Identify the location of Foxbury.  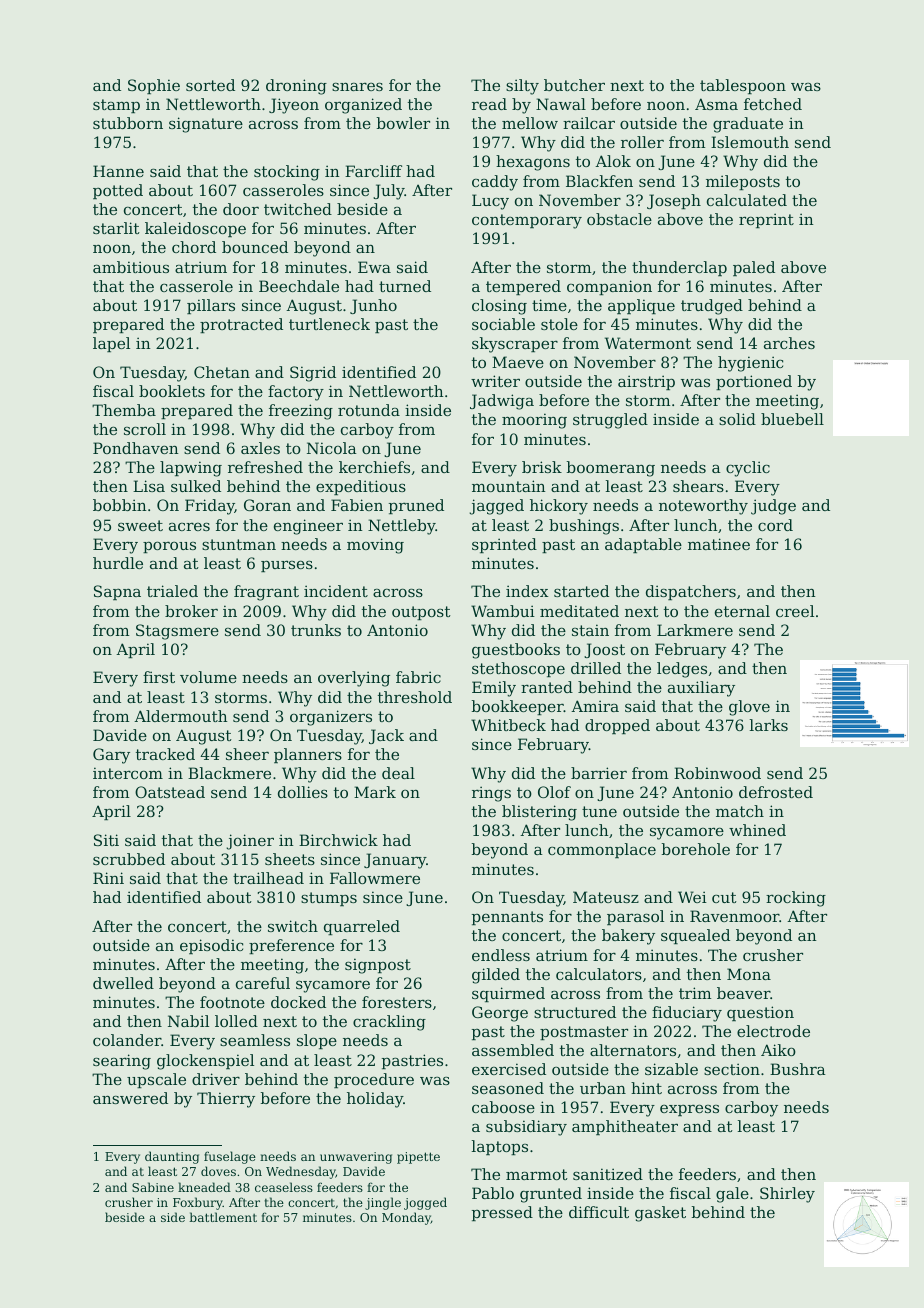
(198, 1203).
